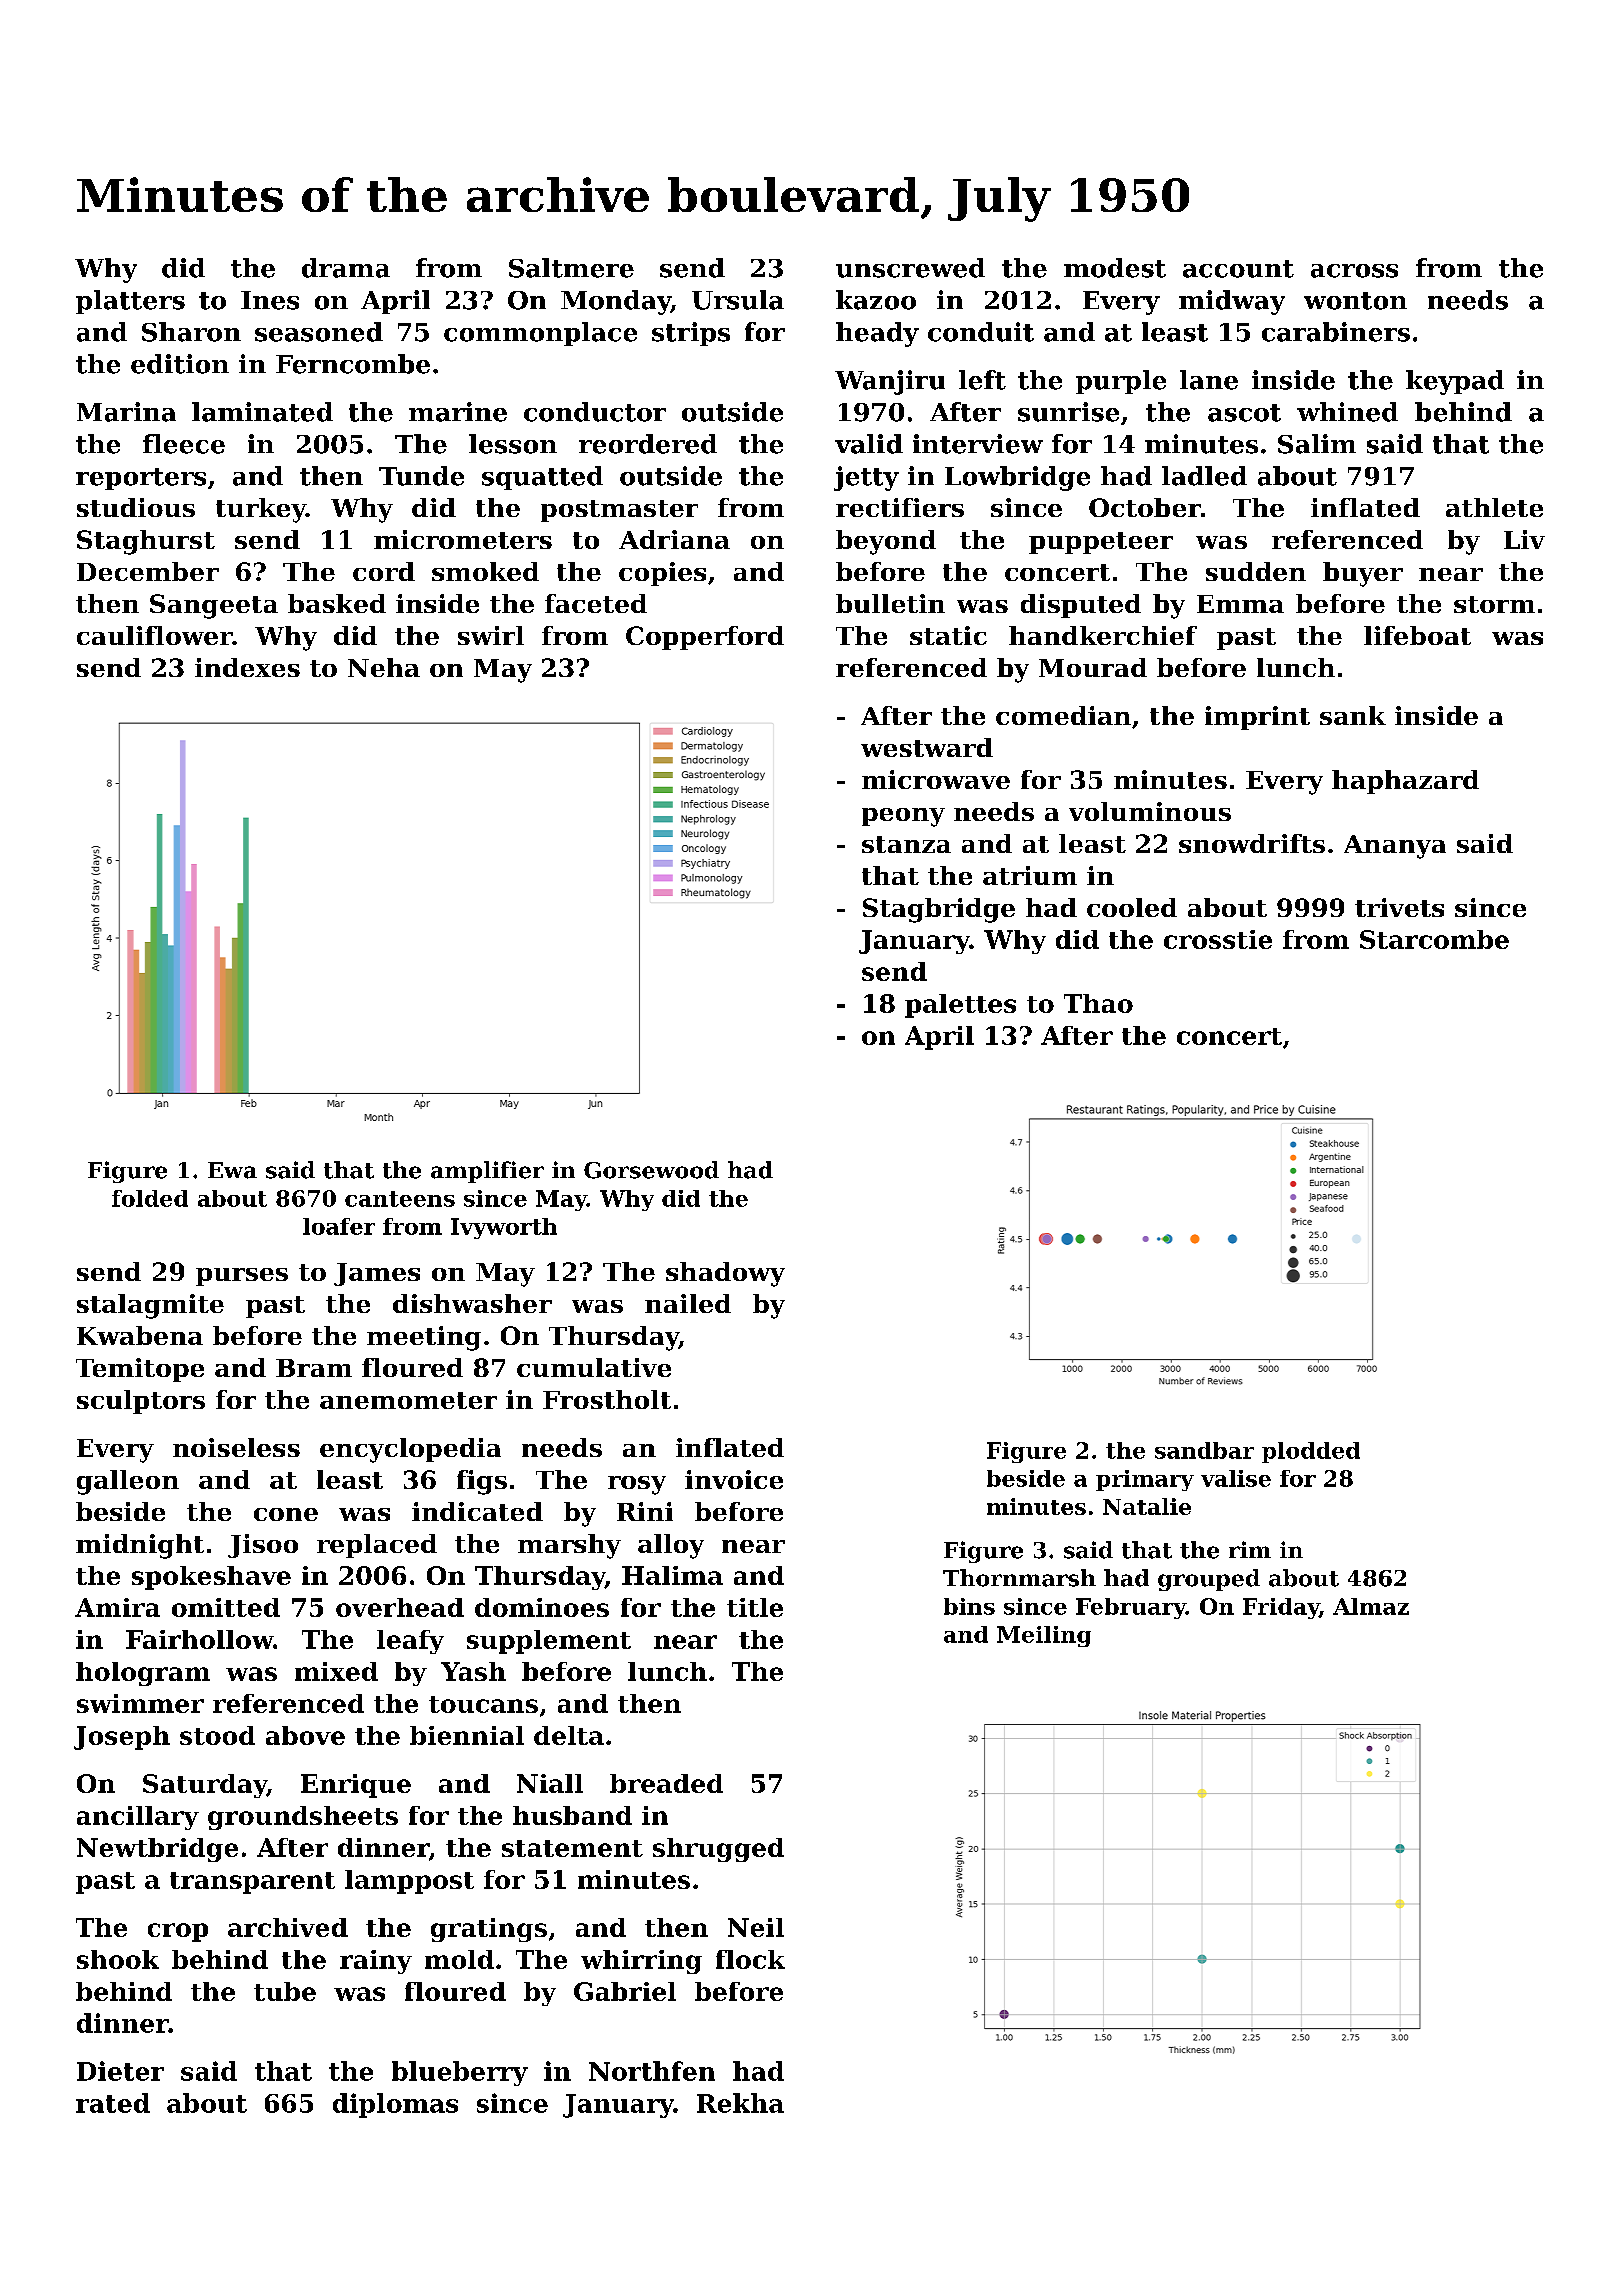 Image resolution: width=1620 pixels, height=2292 pixels. What do you see at coordinates (637, 1485) in the image?
I see `rosy` at bounding box center [637, 1485].
